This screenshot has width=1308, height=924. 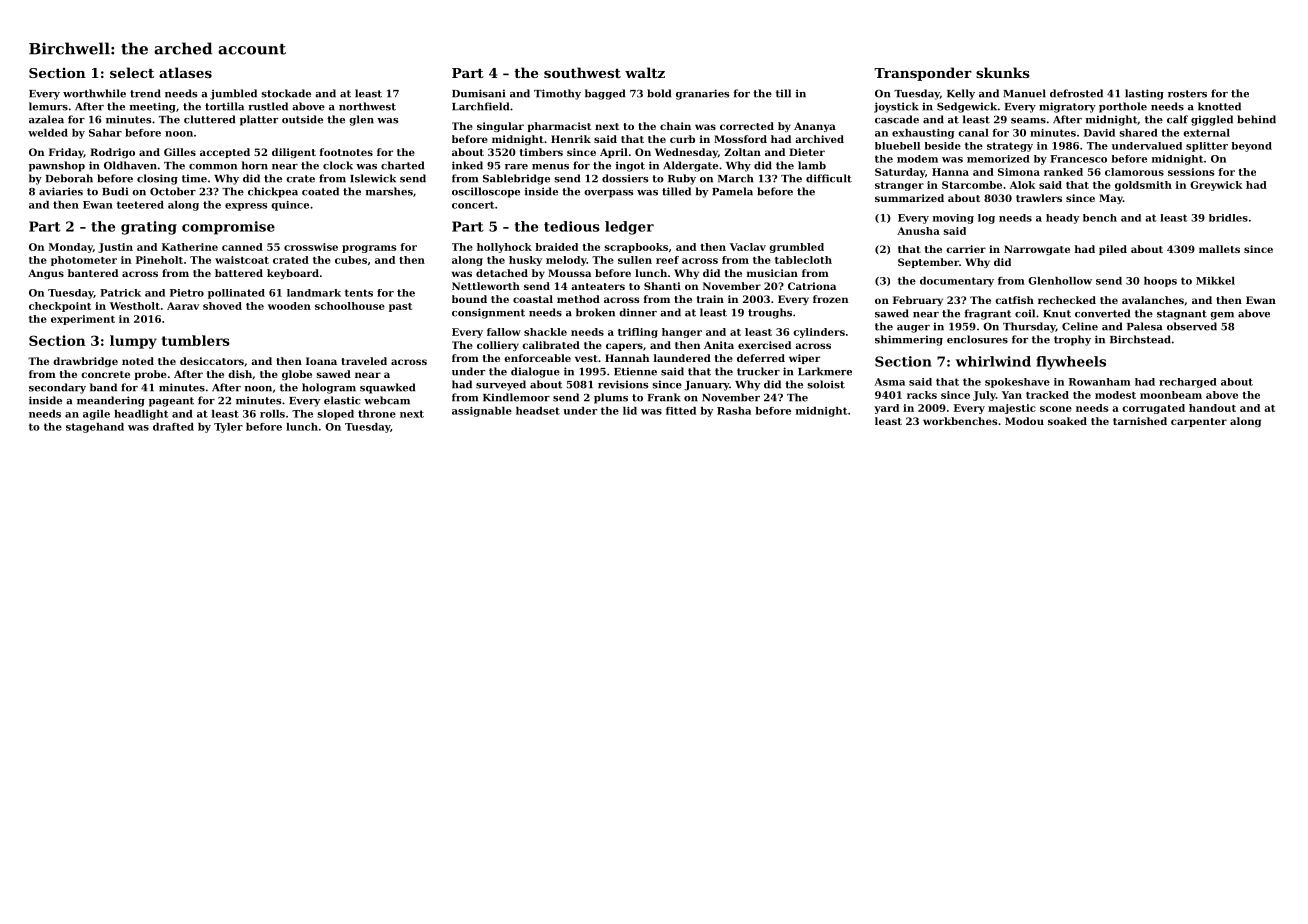 What do you see at coordinates (541, 152) in the screenshot?
I see `timbers` at bounding box center [541, 152].
